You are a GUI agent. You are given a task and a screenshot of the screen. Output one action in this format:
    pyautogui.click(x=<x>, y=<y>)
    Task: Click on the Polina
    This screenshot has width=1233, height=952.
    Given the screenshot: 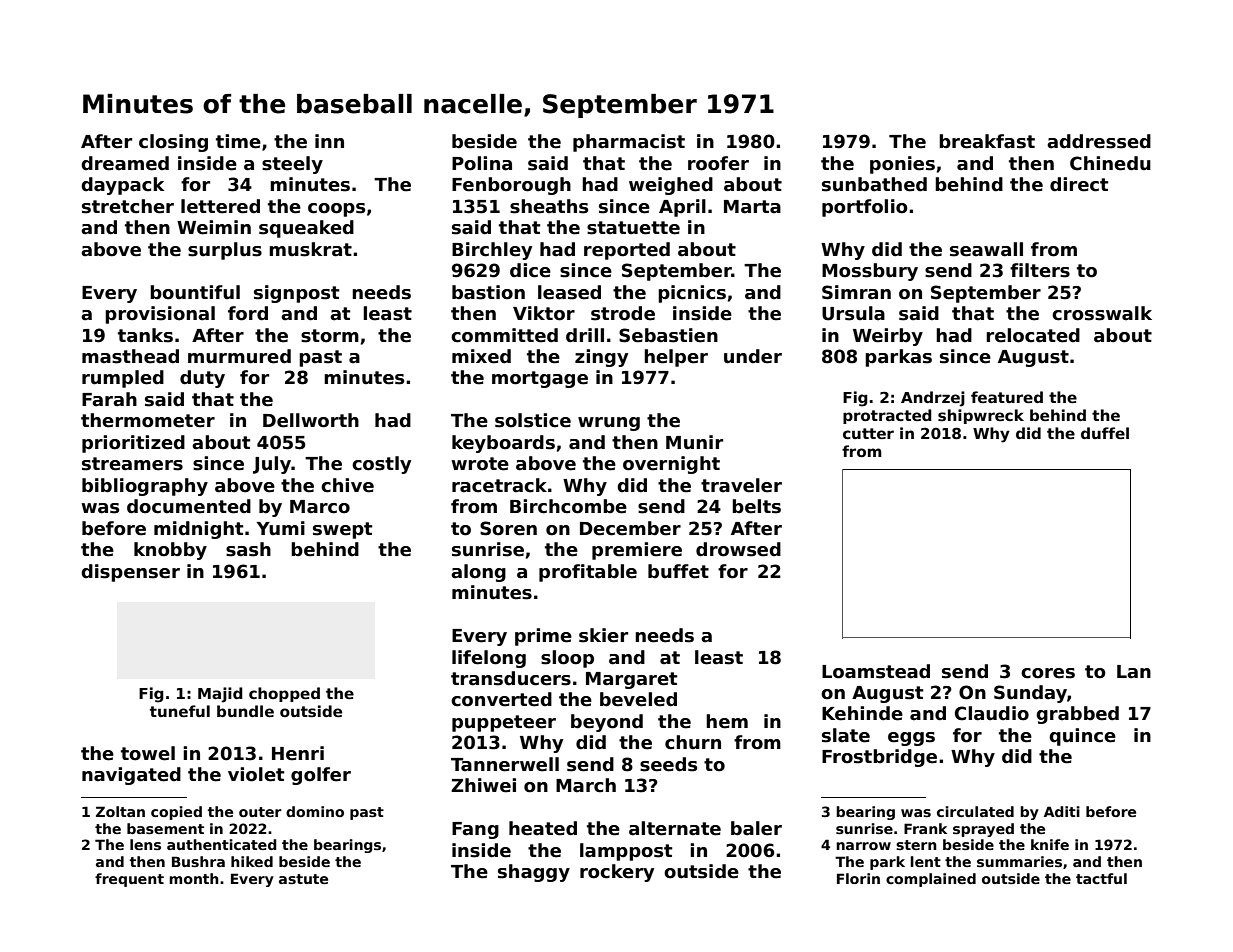 What is the action you would take?
    pyautogui.click(x=482, y=163)
